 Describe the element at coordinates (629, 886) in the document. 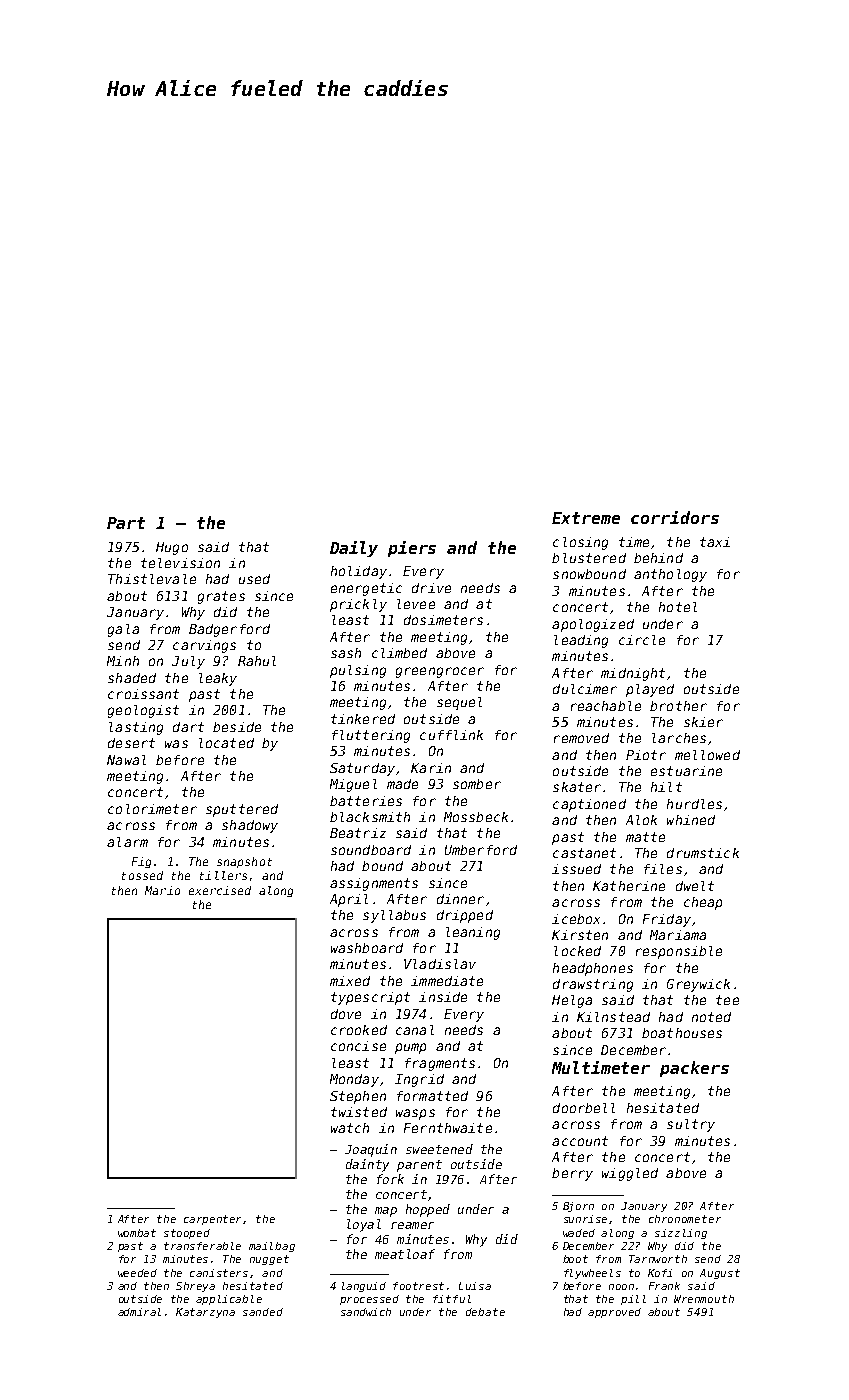

I see `Katherine` at that location.
